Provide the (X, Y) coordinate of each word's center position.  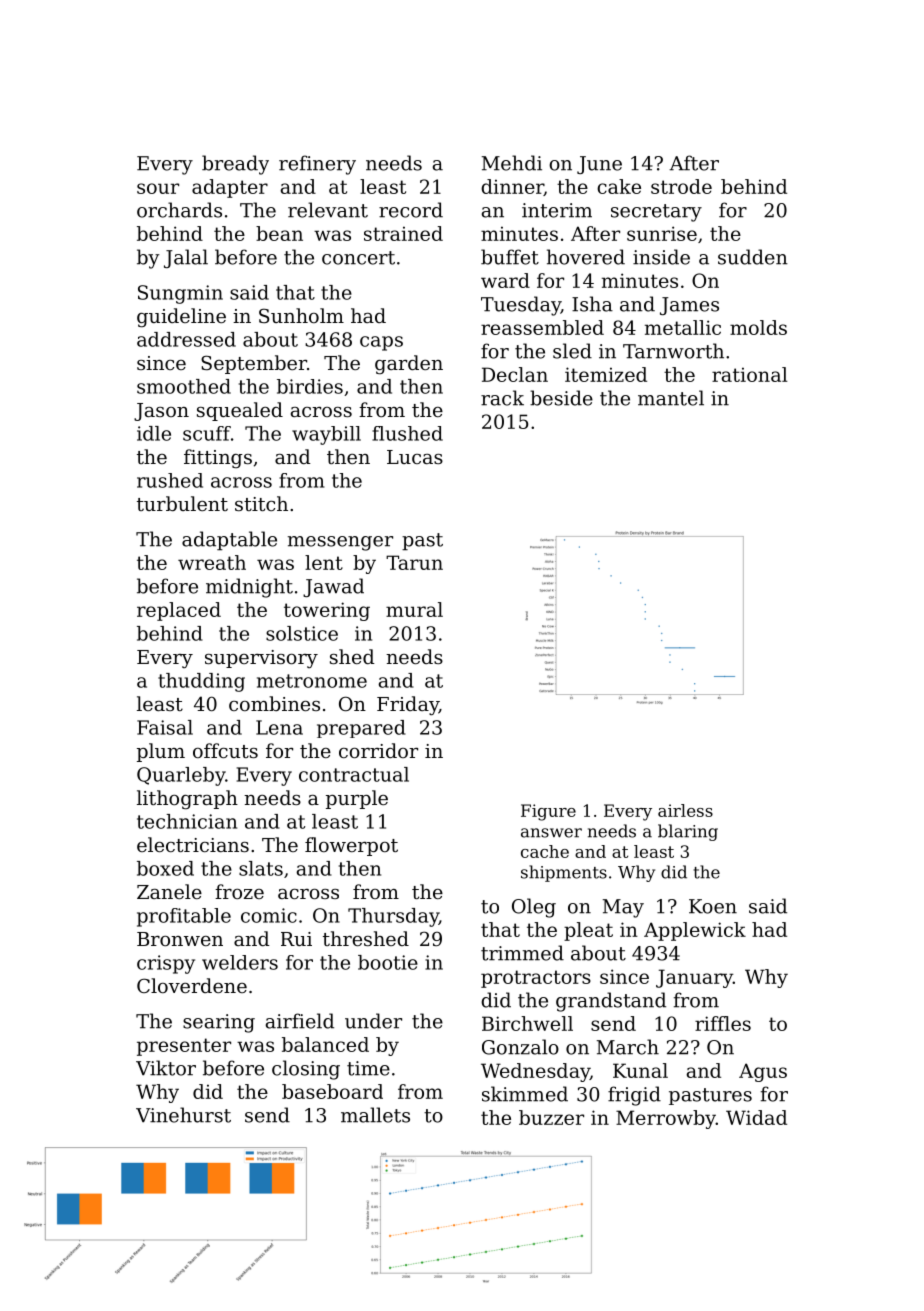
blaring (688, 832)
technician (187, 821)
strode (681, 186)
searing (219, 1023)
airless (685, 810)
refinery (317, 165)
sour (158, 188)
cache (545, 851)
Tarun (414, 562)
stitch (261, 503)
